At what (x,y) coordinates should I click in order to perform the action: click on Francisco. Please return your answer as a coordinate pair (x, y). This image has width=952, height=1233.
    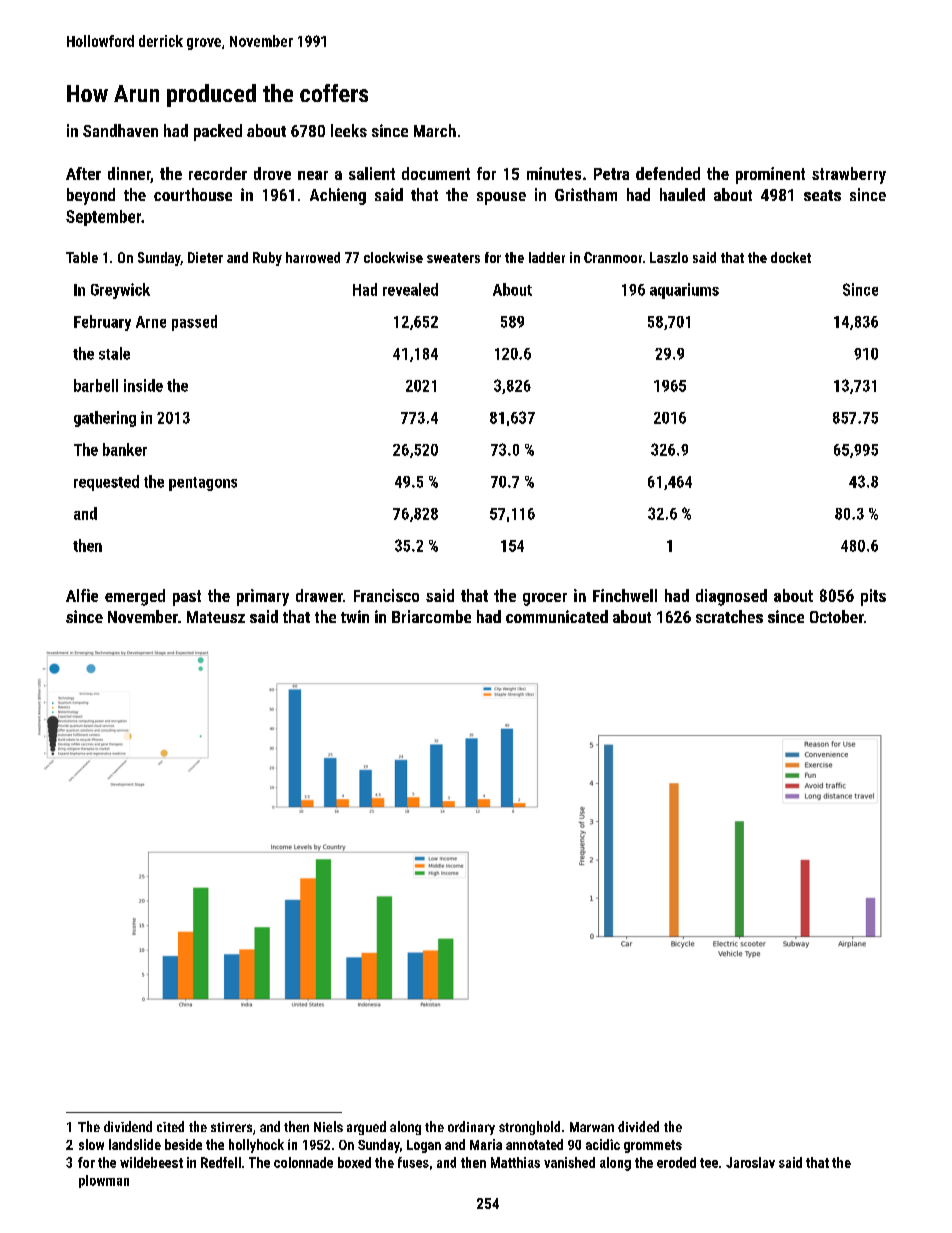
    Looking at the image, I should click on (386, 595).
